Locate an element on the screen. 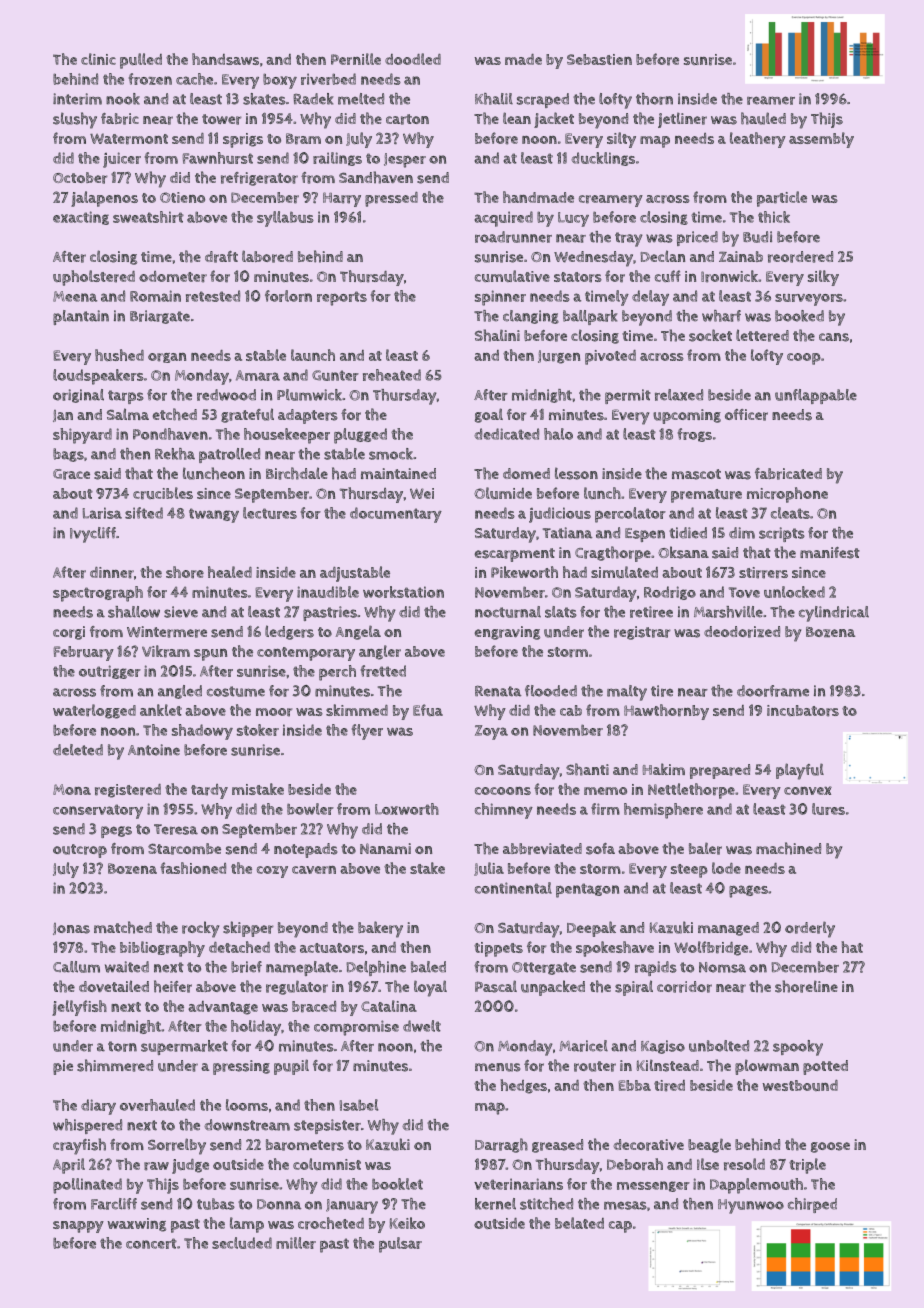  unbolted is located at coordinates (719, 1046).
